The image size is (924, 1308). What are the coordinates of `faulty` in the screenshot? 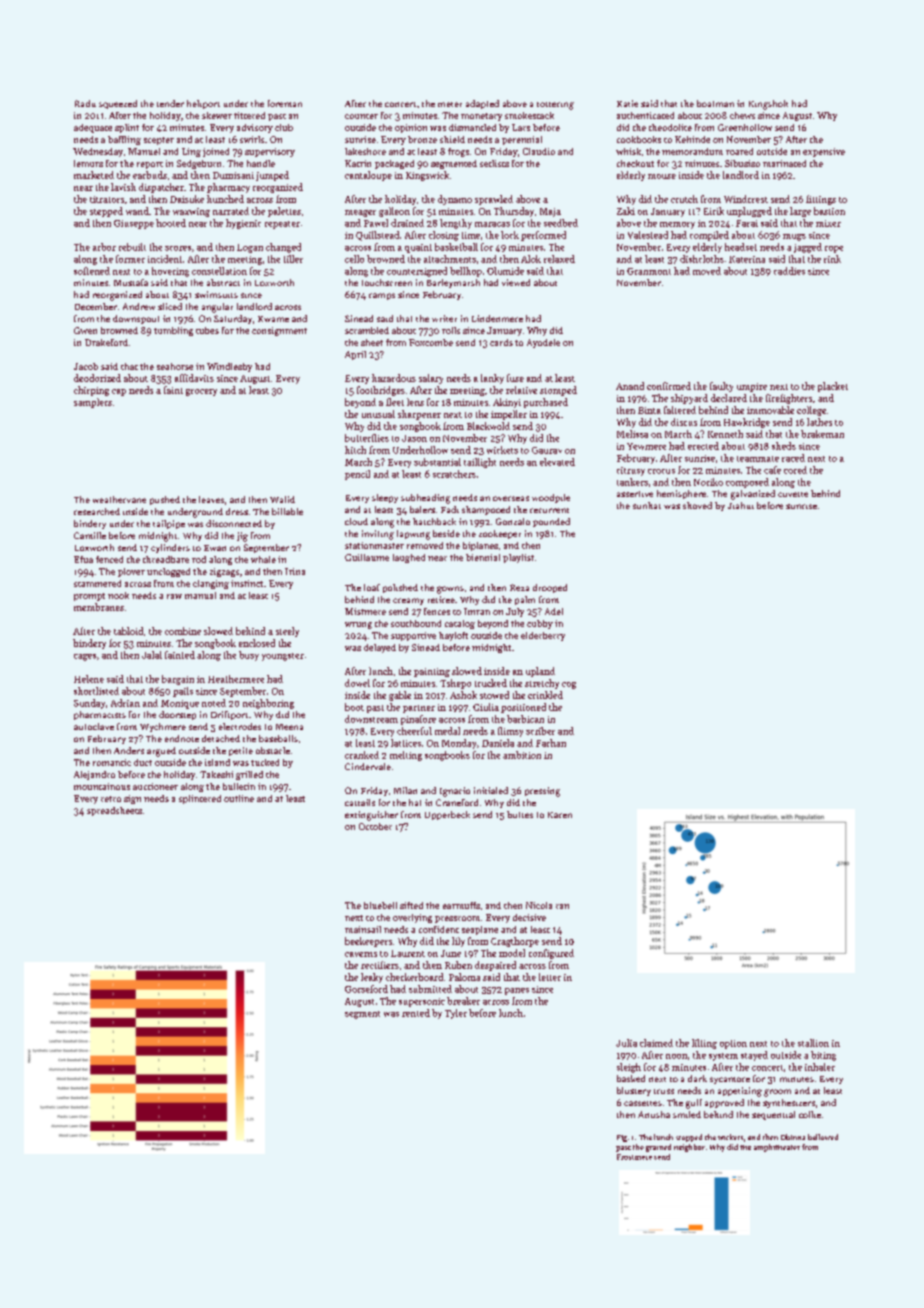 It's located at (721, 387).
